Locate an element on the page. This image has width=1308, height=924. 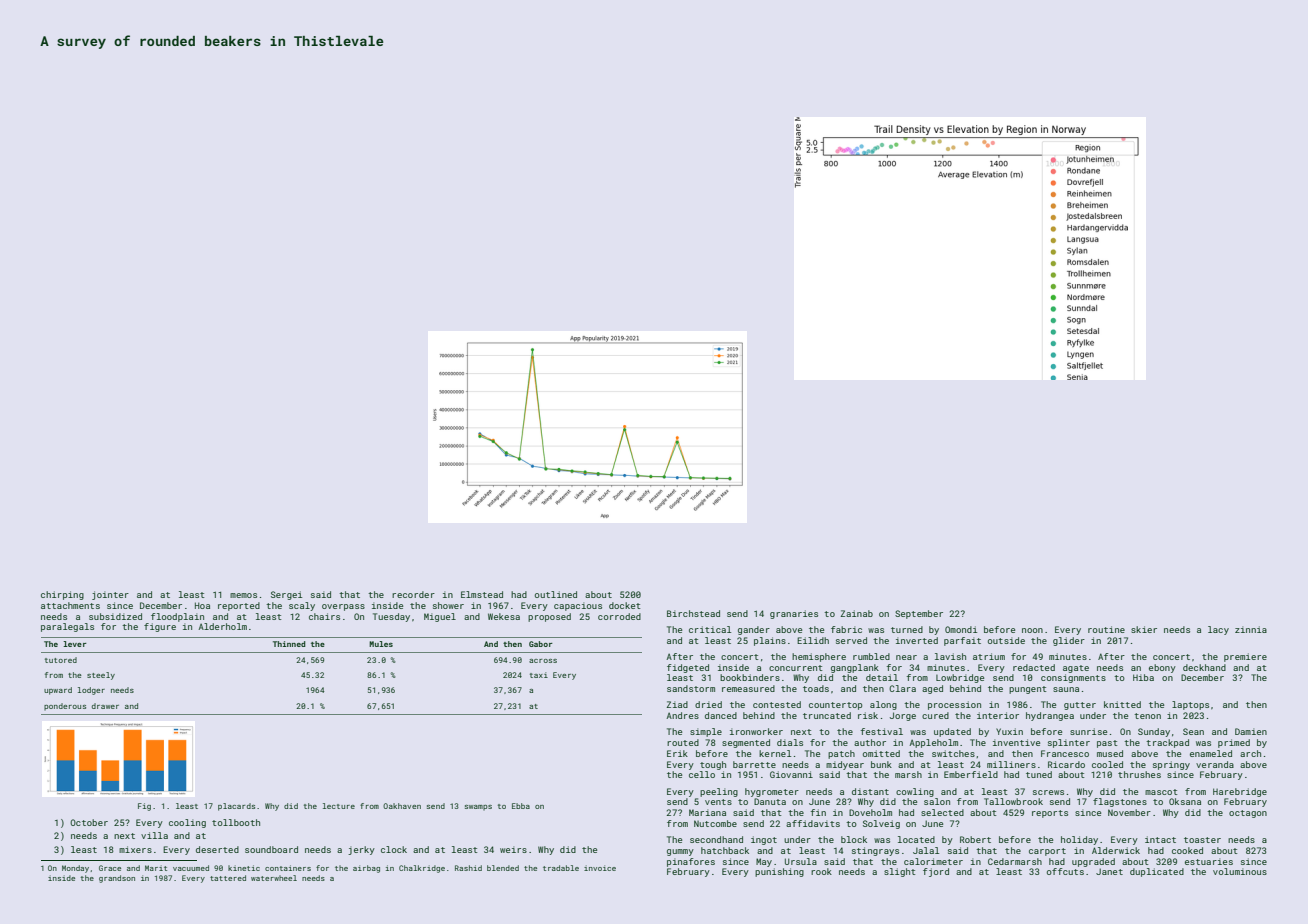
Marit is located at coordinates (156, 868).
